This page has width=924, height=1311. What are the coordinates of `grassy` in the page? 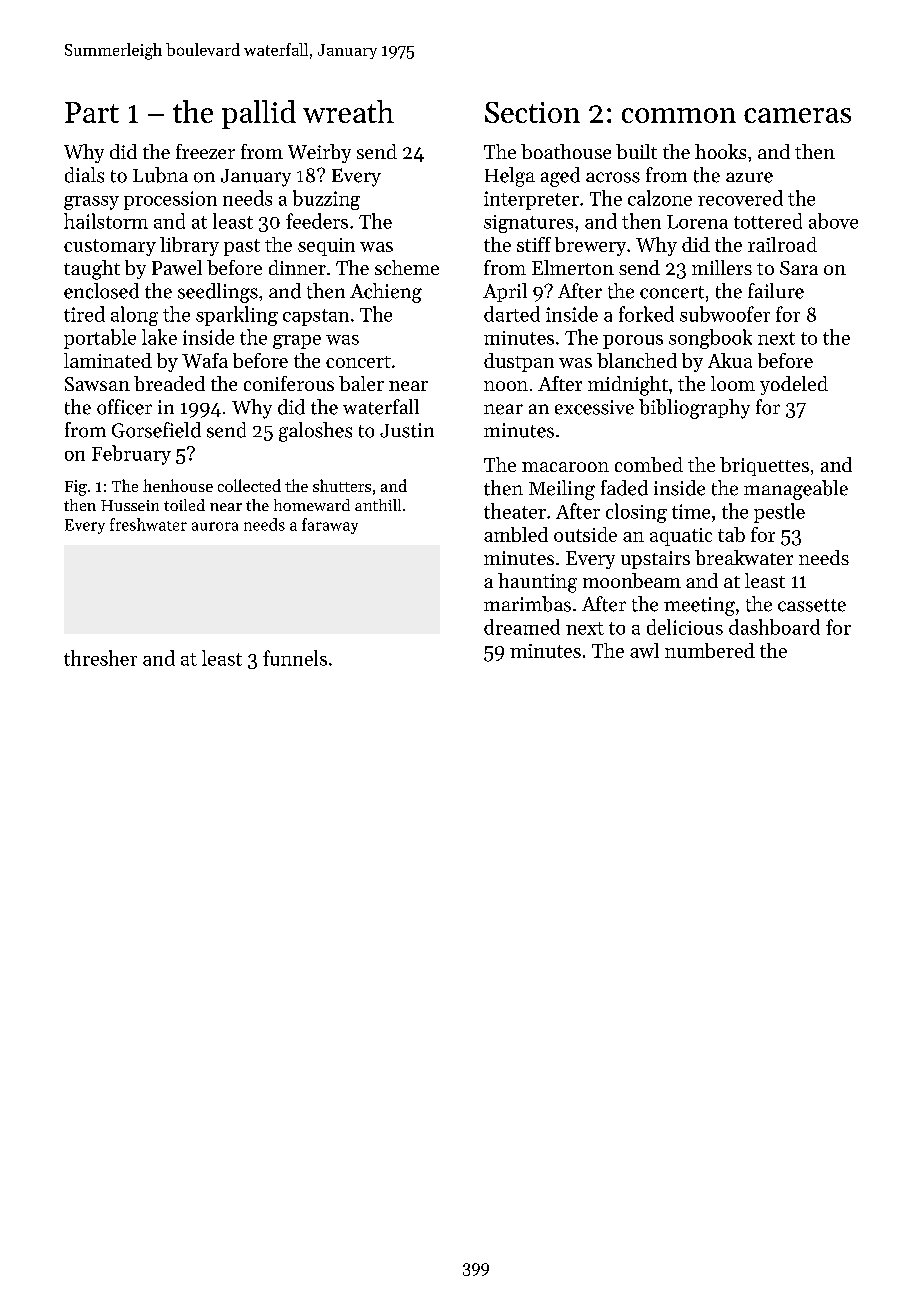 It's located at (91, 203).
